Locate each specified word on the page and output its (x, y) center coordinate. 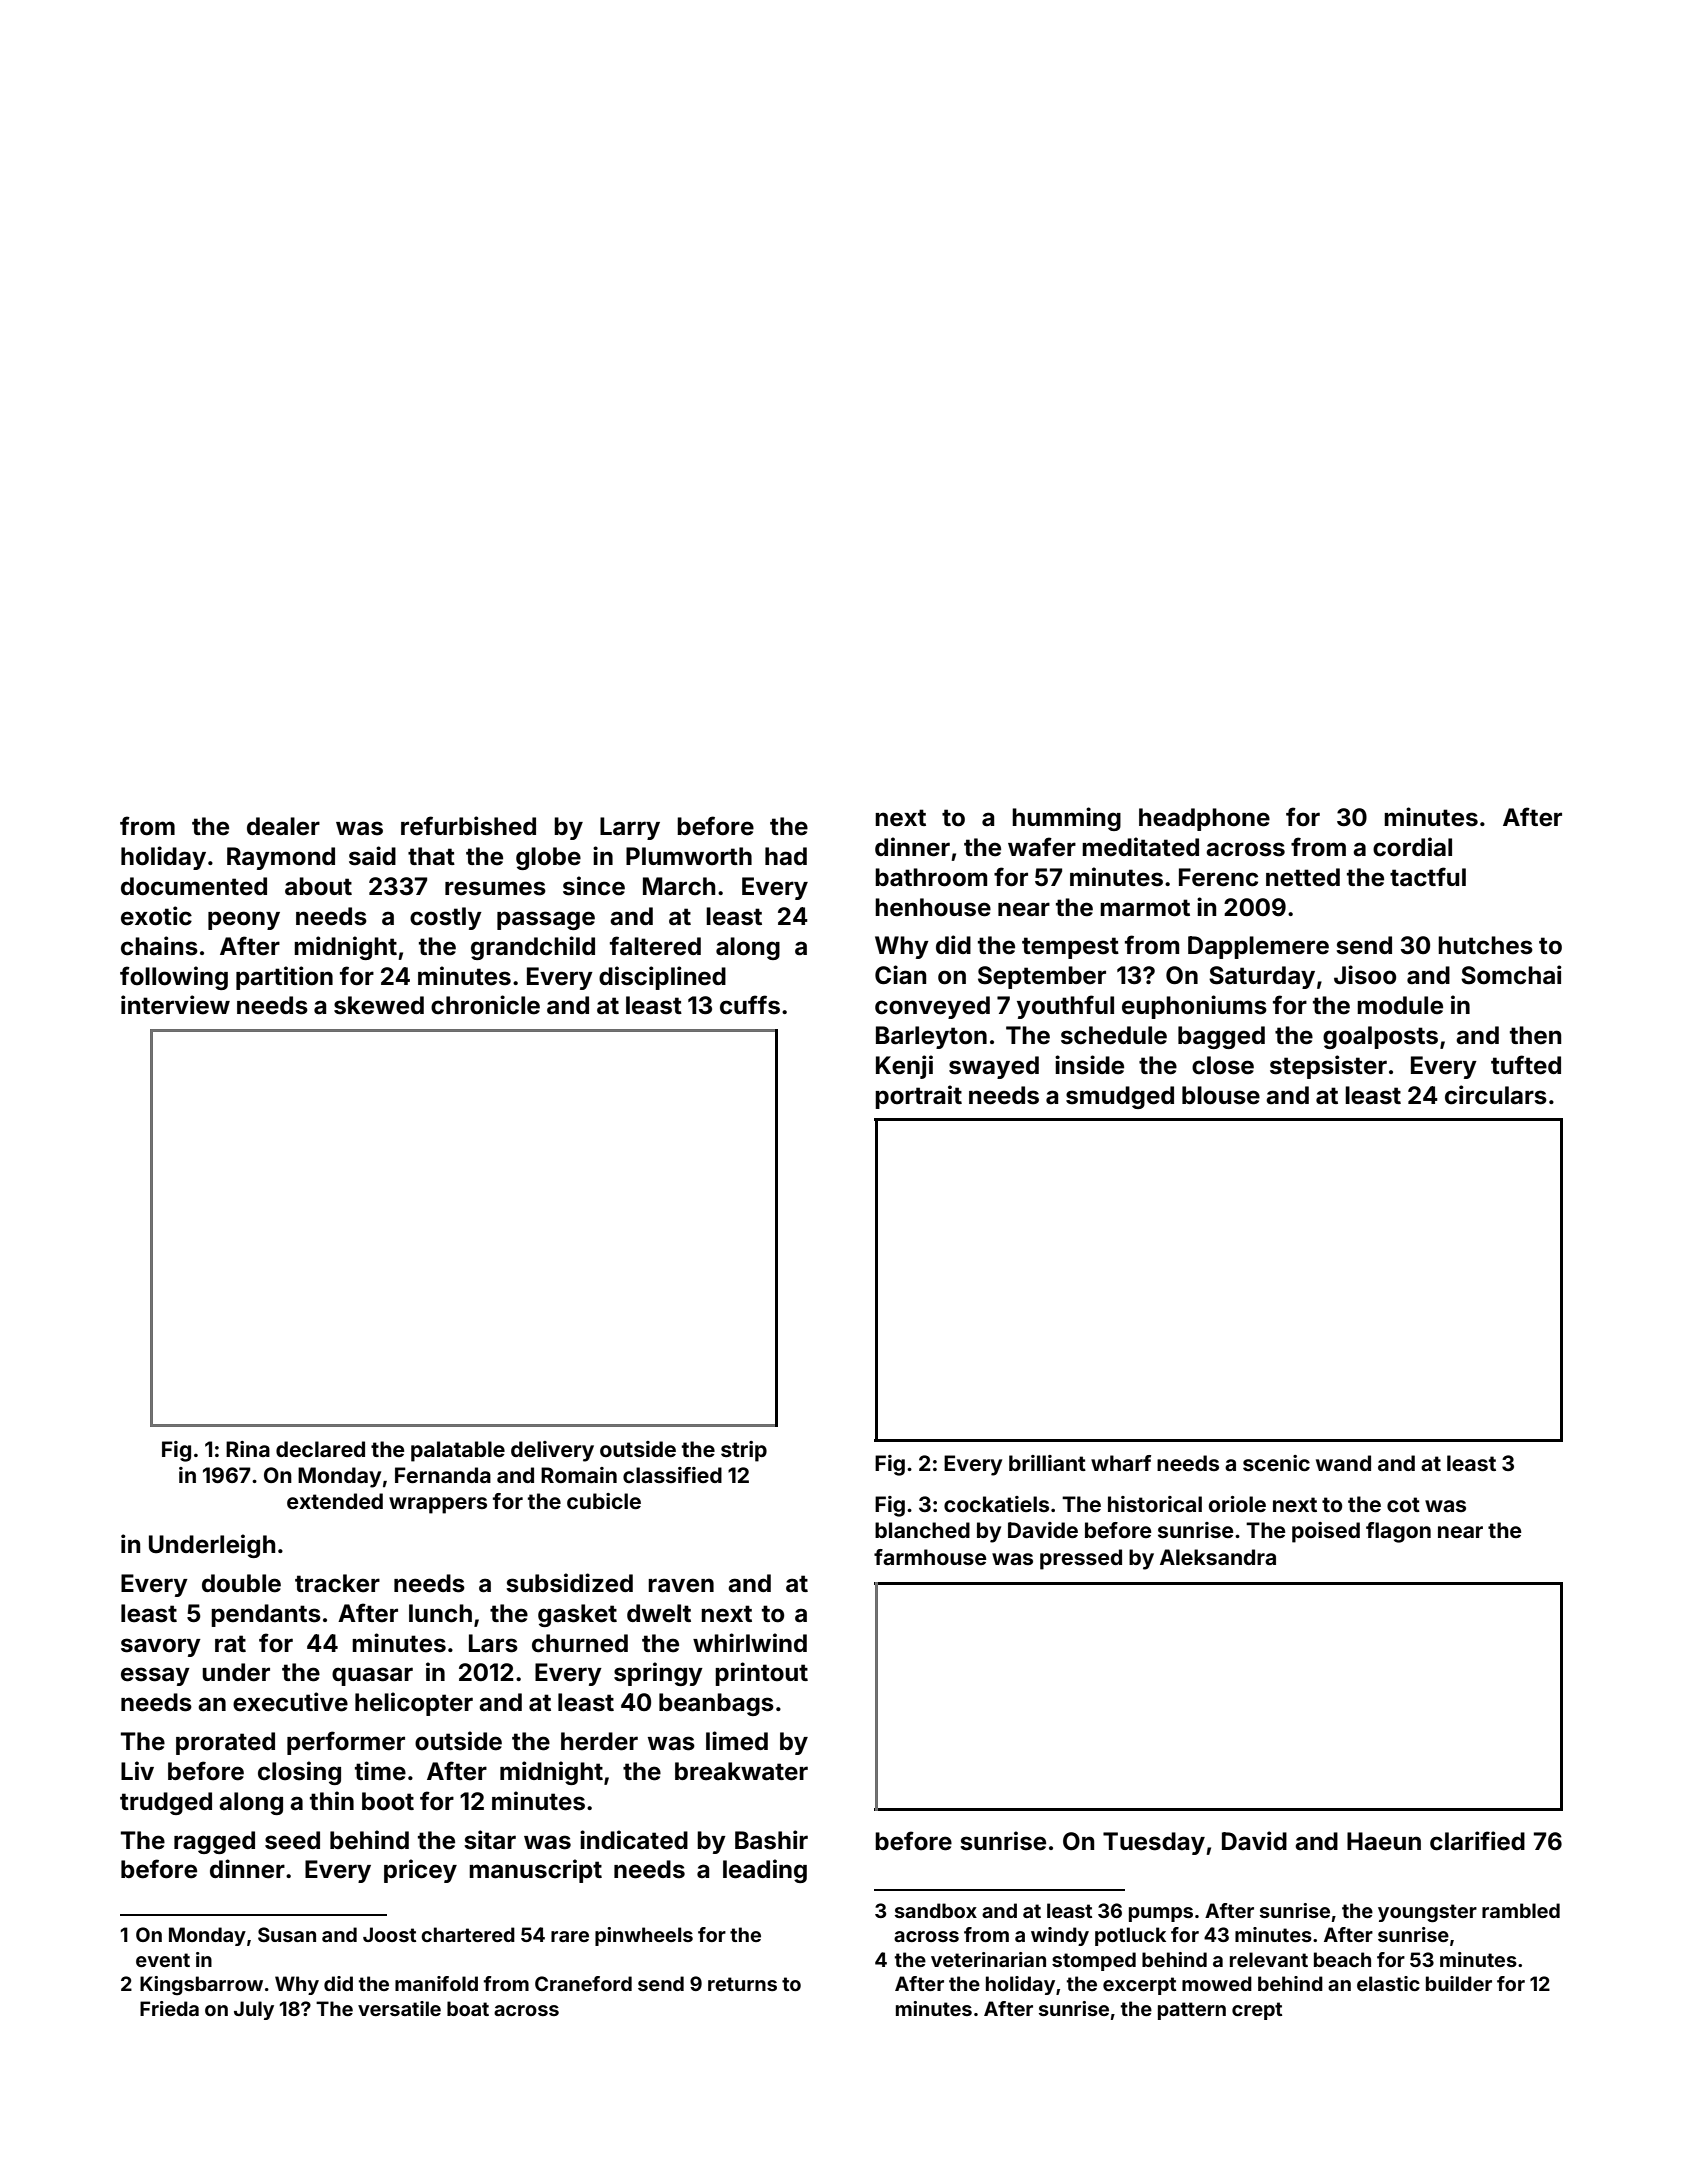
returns (742, 1984)
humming (1066, 819)
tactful (1428, 877)
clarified (1477, 1841)
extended (335, 1501)
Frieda (169, 2008)
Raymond (281, 858)
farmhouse (930, 1557)
